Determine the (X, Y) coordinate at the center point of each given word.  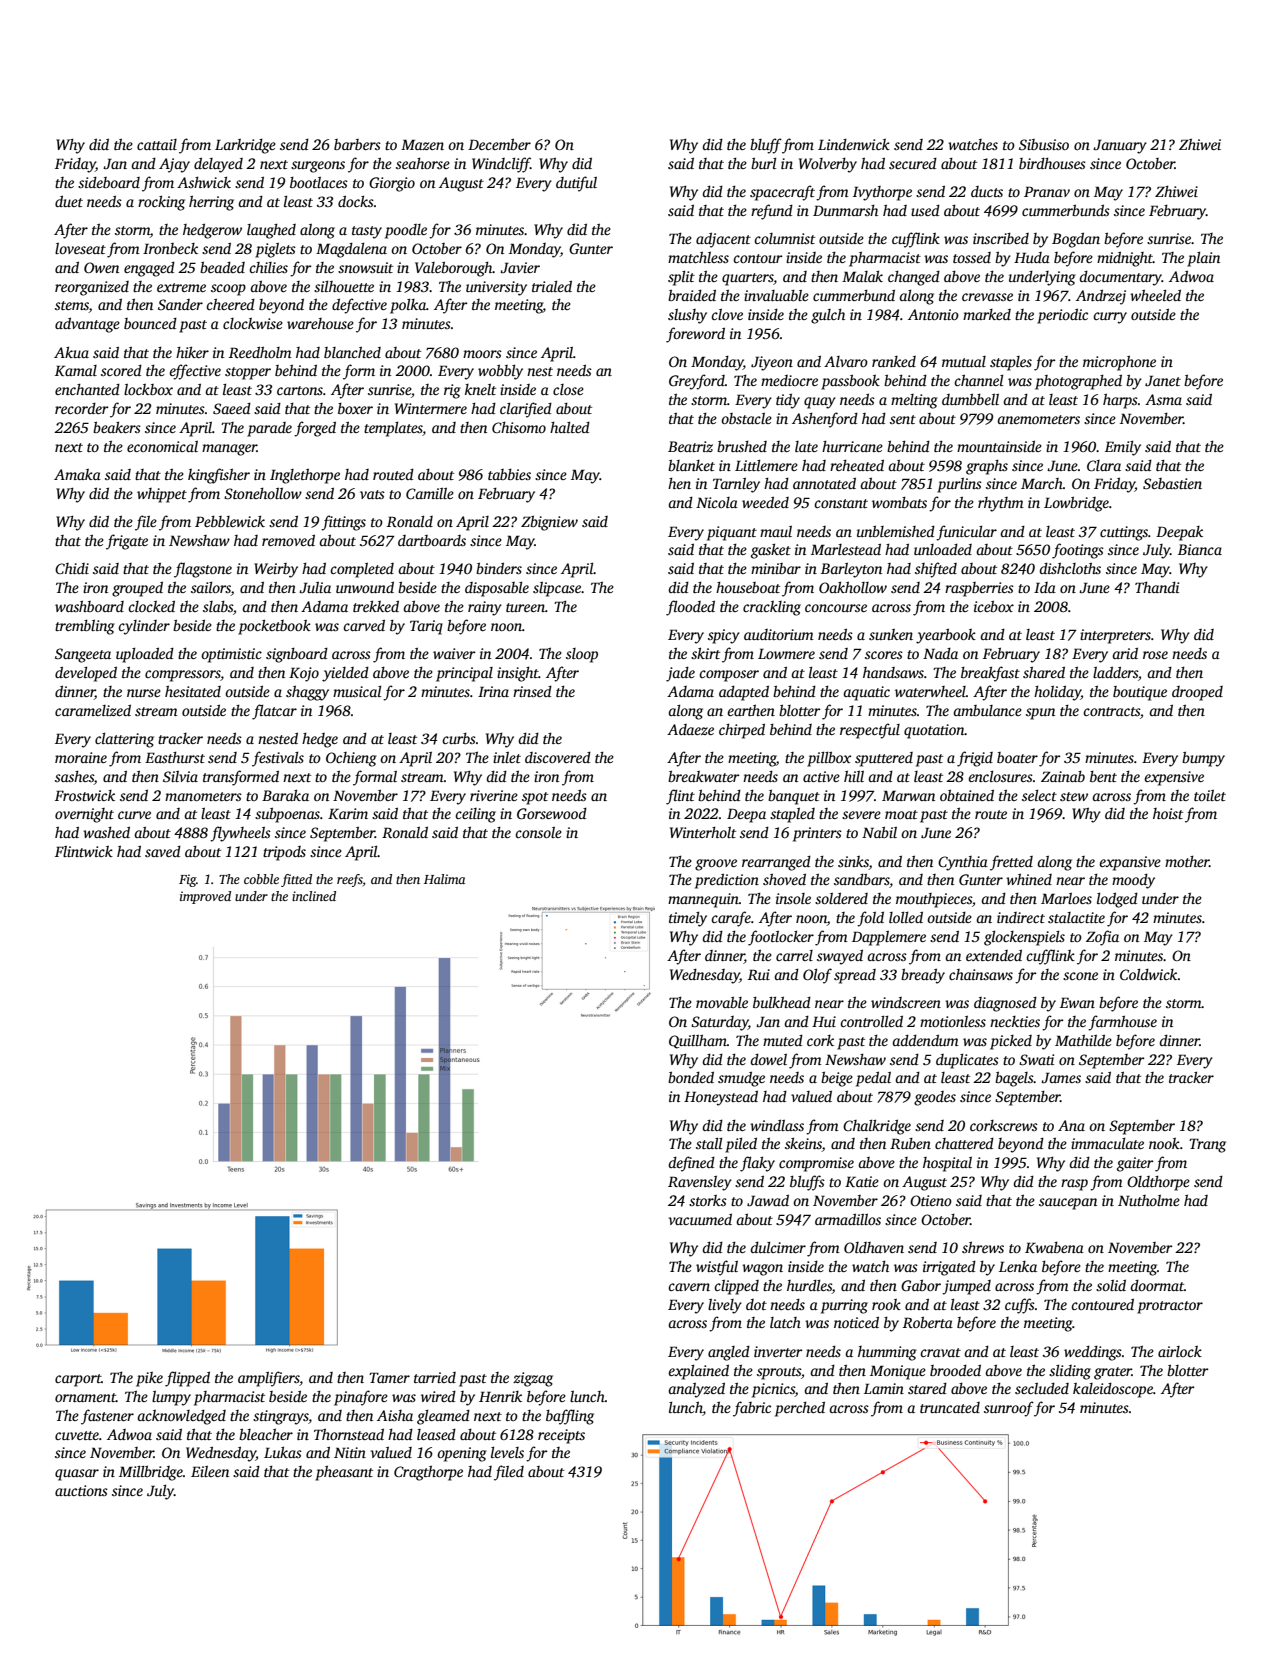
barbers (357, 144)
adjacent (723, 240)
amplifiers (269, 1379)
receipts (561, 1436)
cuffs (1020, 1306)
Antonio (933, 314)
